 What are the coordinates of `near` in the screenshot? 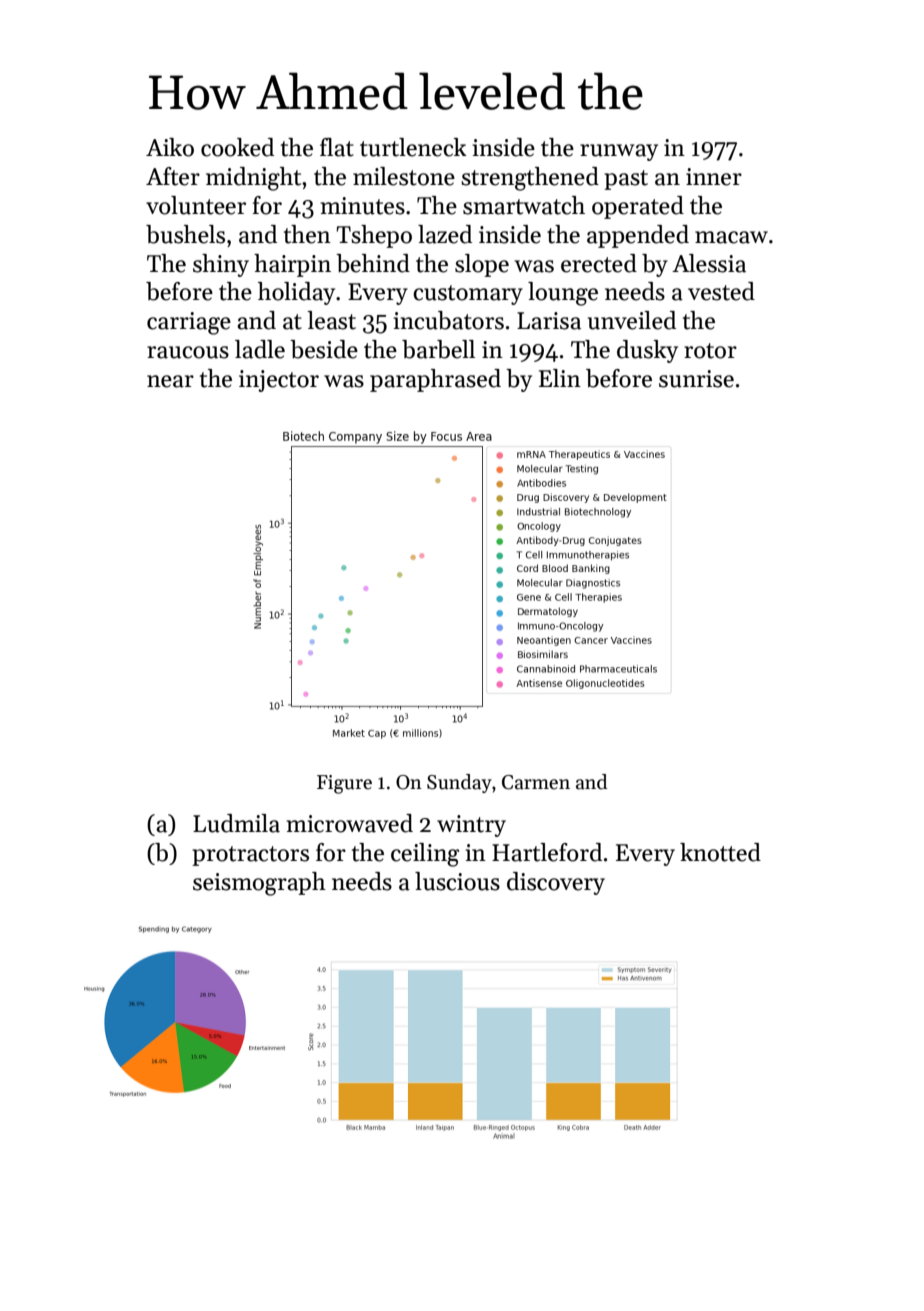 It's located at (170, 381).
